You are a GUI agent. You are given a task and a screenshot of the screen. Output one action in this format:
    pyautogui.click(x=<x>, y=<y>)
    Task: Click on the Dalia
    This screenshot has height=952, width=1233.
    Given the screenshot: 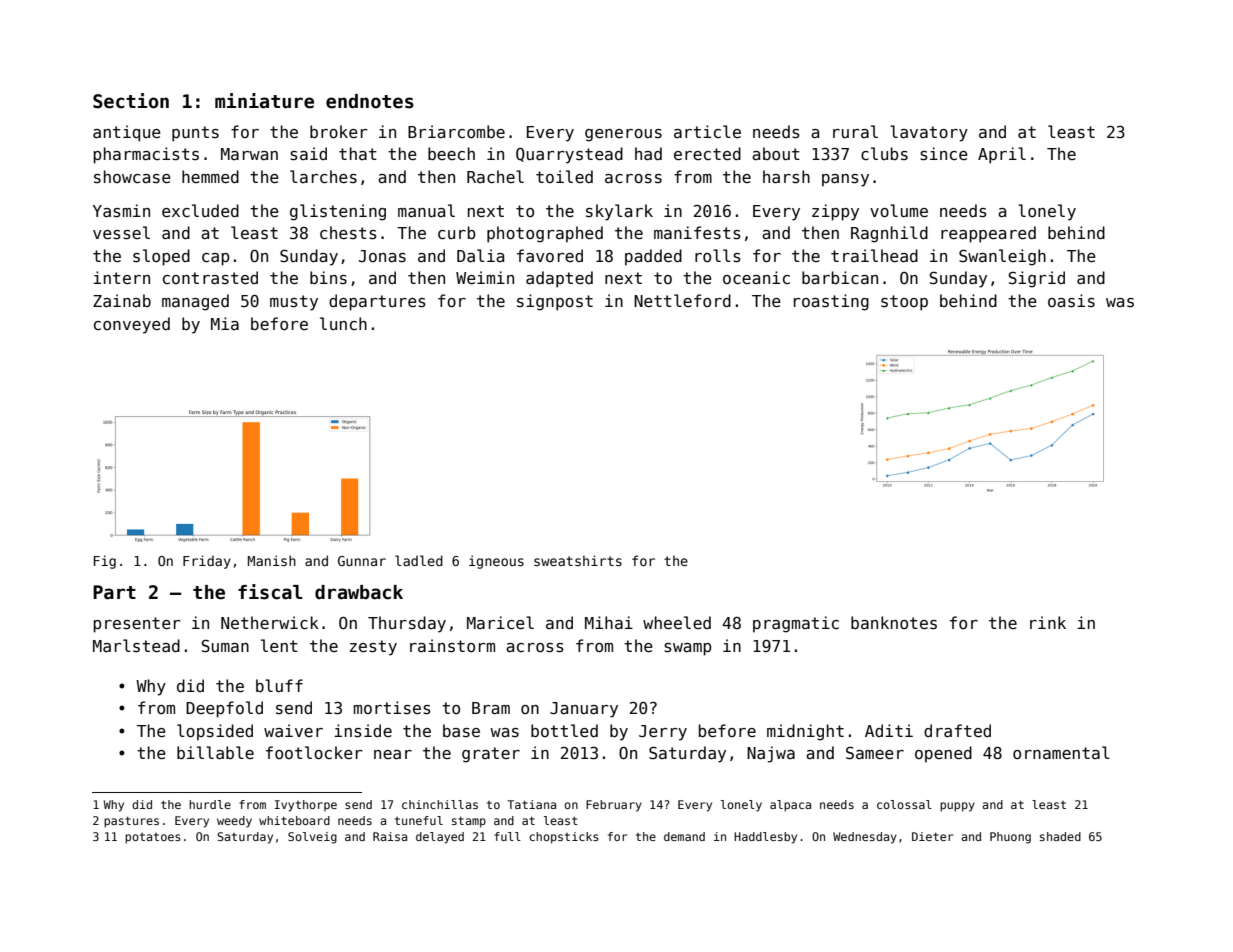 What is the action you would take?
    pyautogui.click(x=480, y=255)
